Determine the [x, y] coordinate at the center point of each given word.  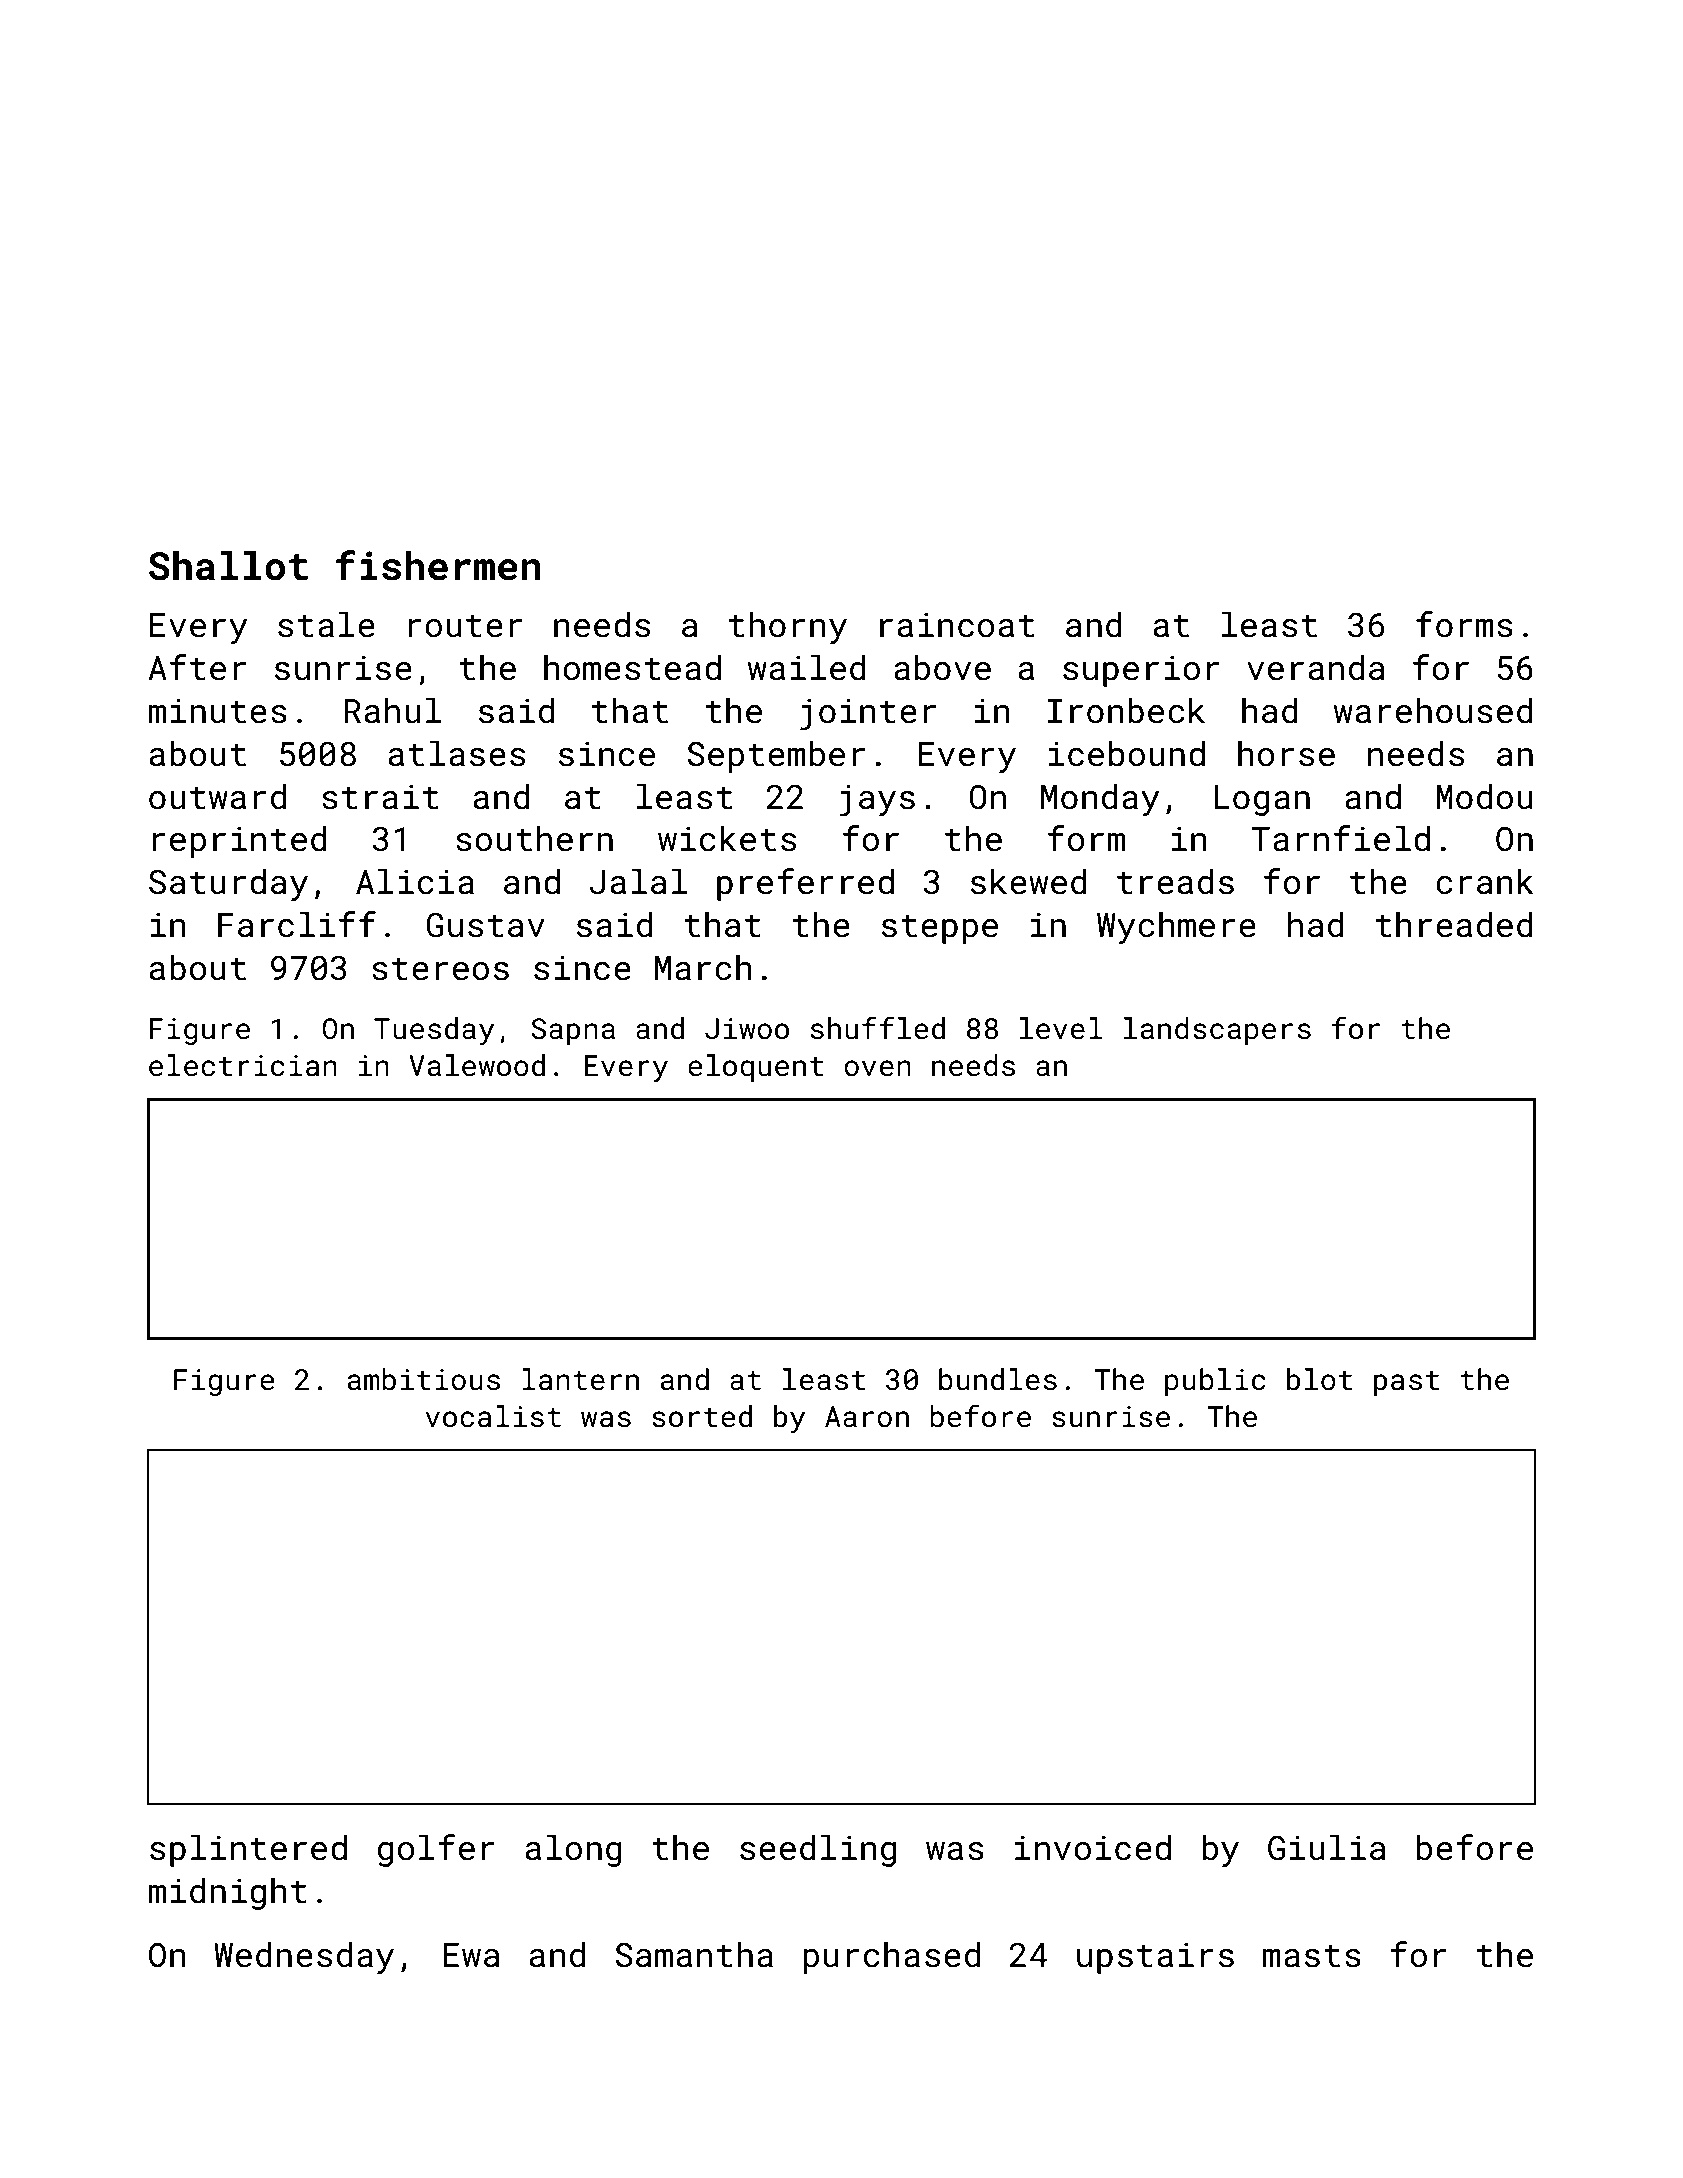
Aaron [867, 1417]
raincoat [957, 625]
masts [1312, 1956]
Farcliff [297, 924]
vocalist [493, 1416]
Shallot [228, 566]
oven [877, 1068]
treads [1175, 881]
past [1406, 1383]
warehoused [1433, 710]
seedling [818, 1850]
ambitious [424, 1379]
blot [1319, 1379]
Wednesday [304, 1957]
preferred [805, 884]
